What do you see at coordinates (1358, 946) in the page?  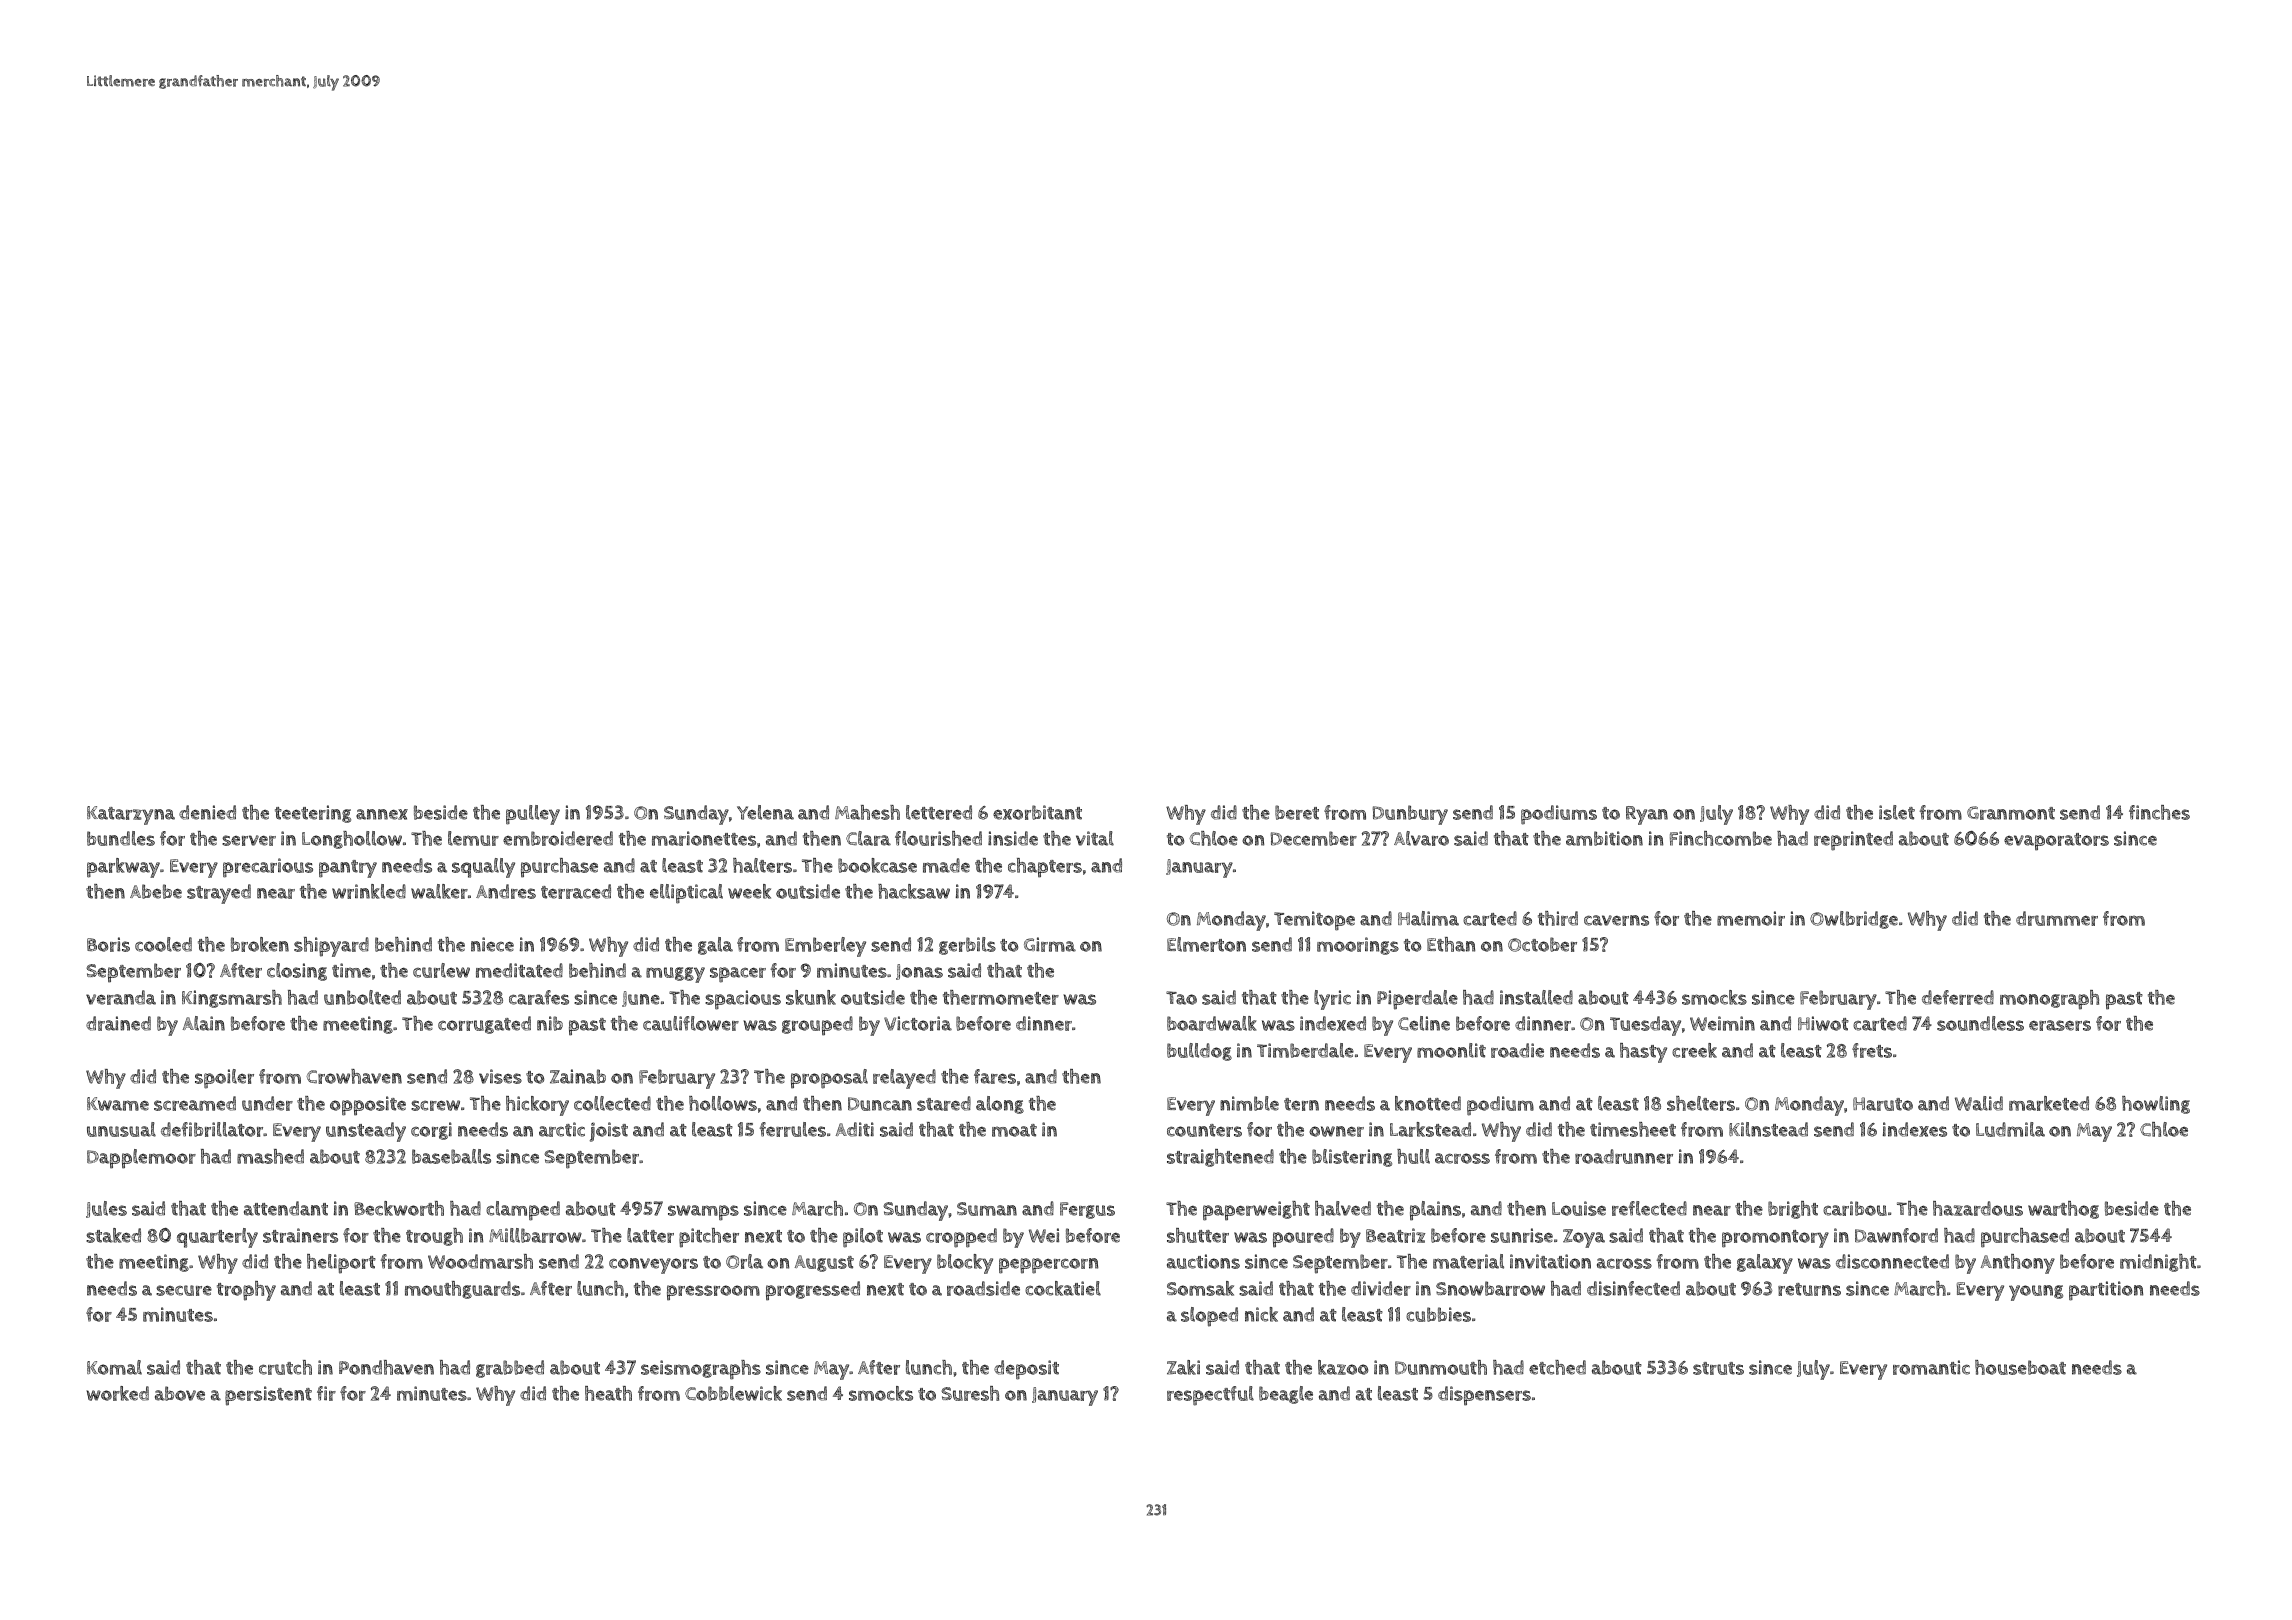 I see `moorings` at bounding box center [1358, 946].
